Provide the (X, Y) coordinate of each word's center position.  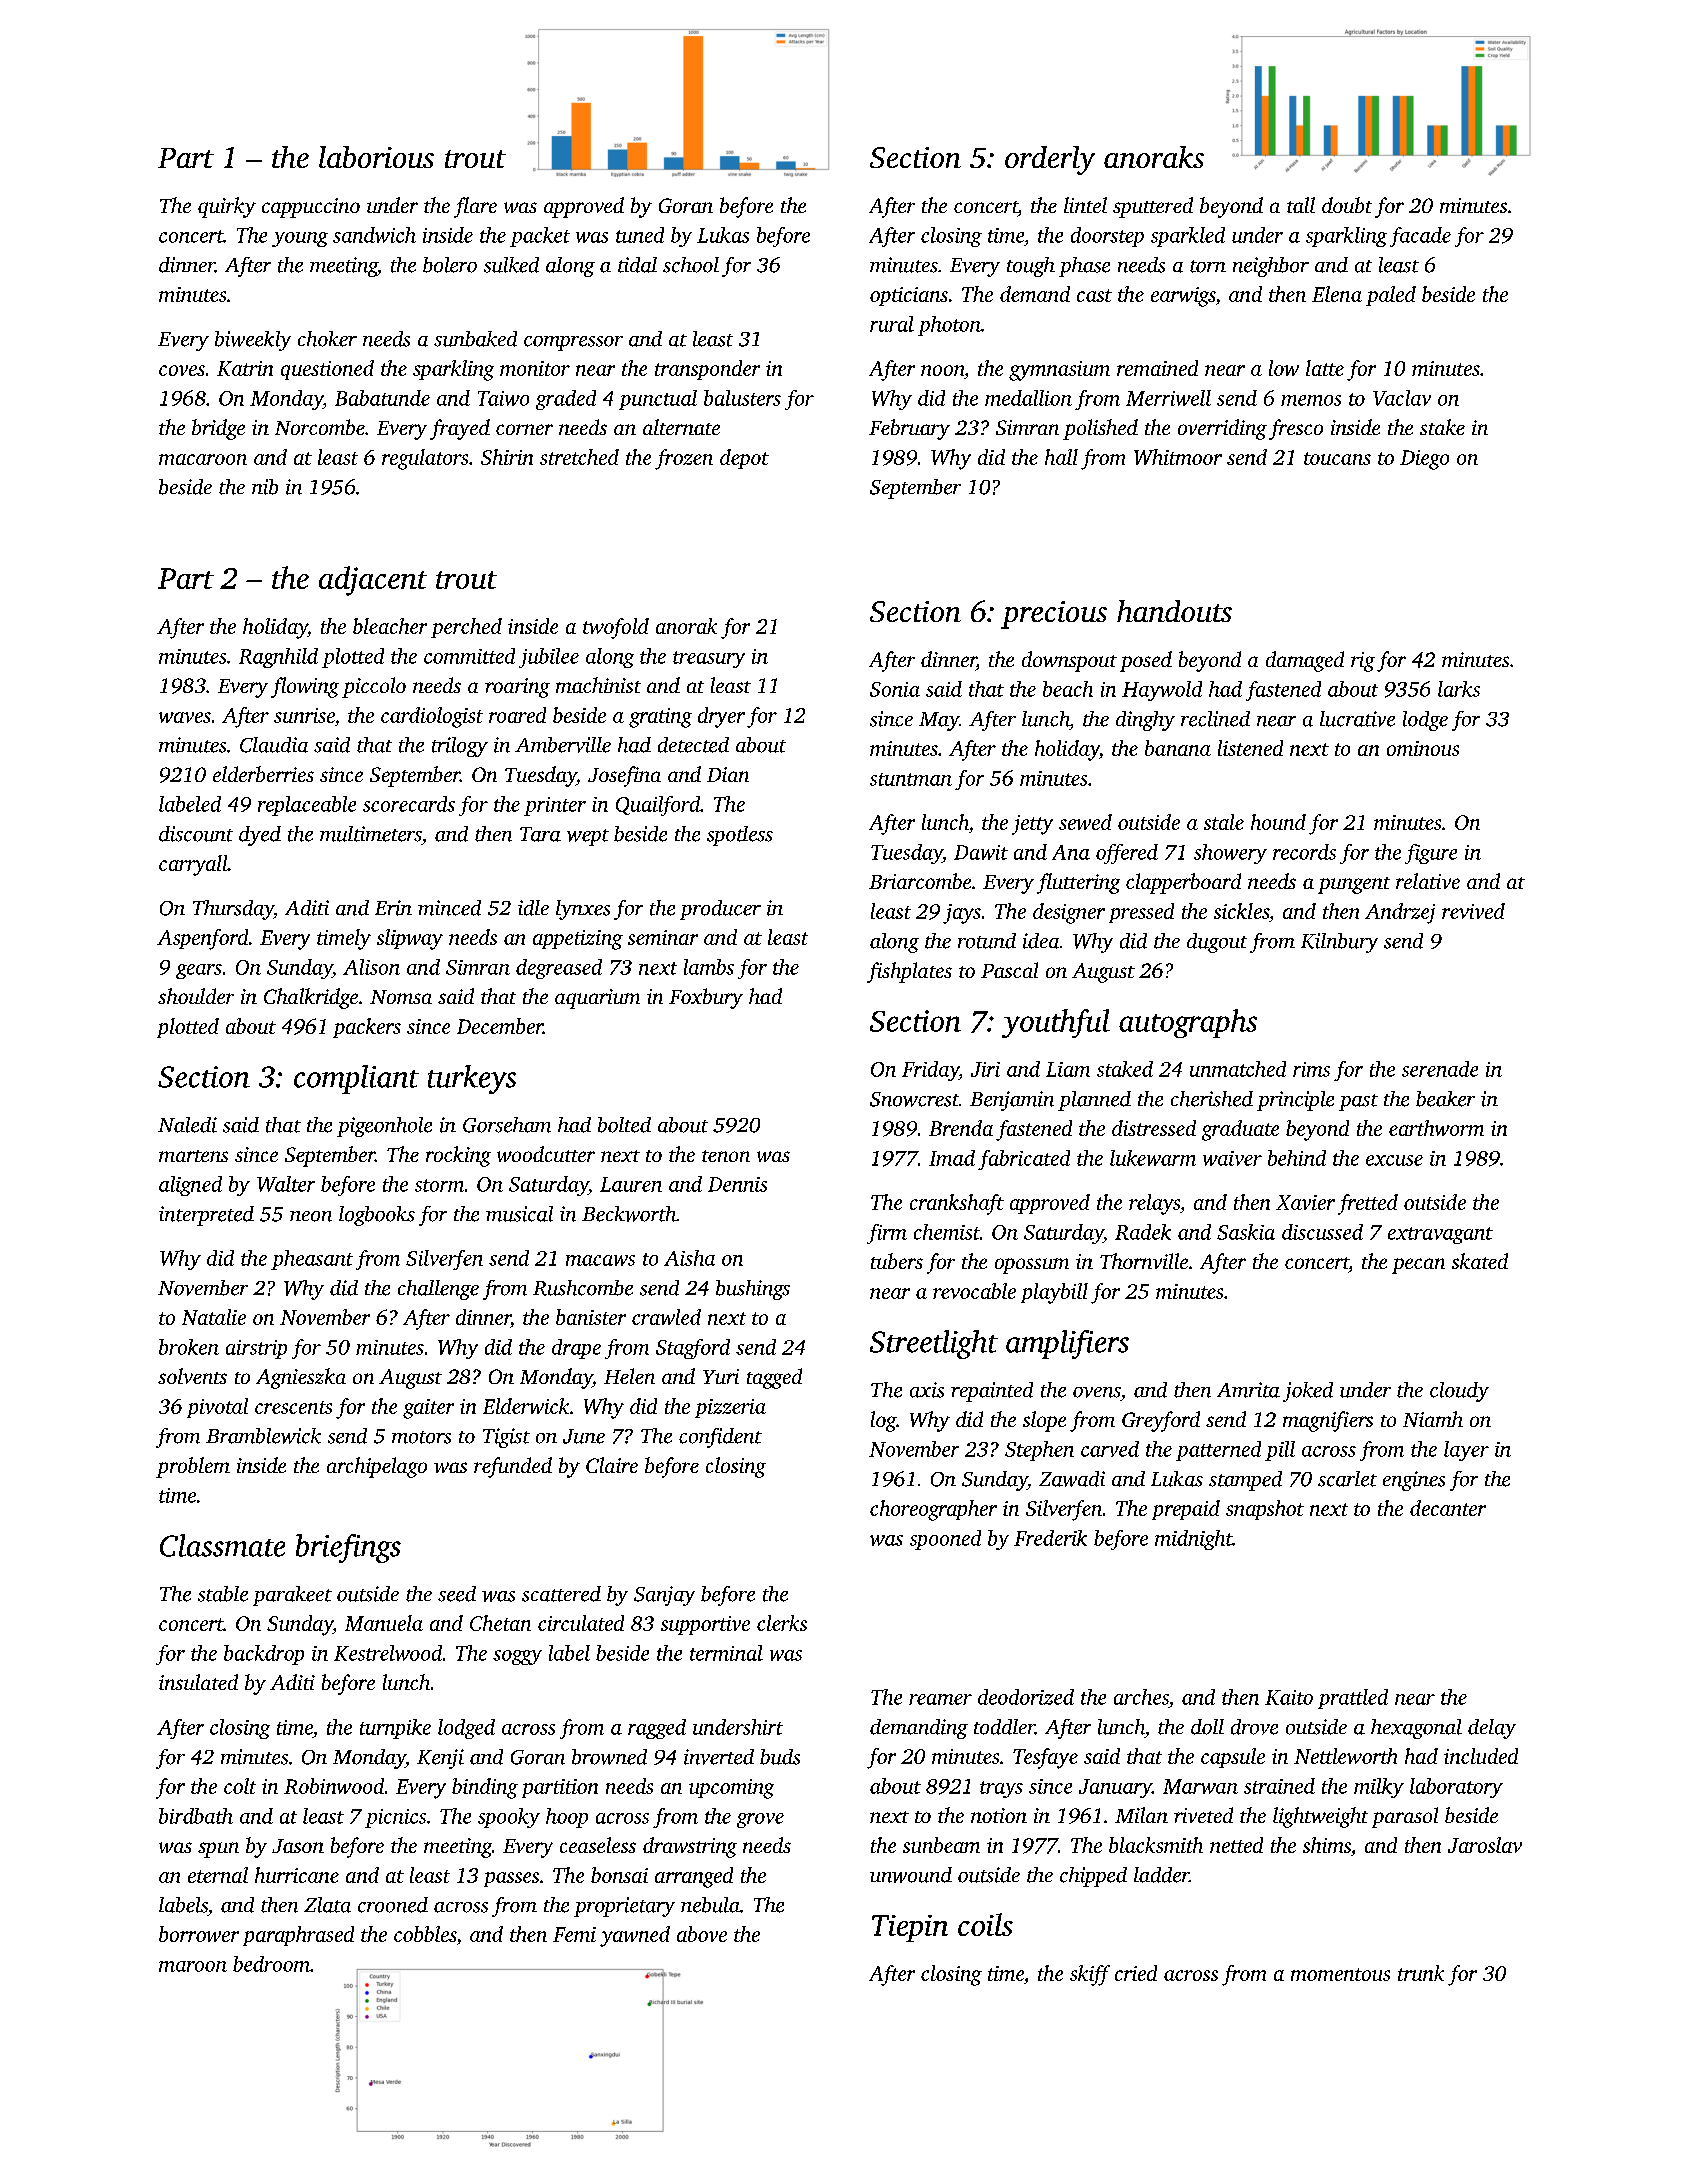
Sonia (895, 689)
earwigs (1183, 297)
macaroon (203, 459)
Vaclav (1402, 398)
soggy (517, 1657)
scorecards (409, 804)
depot (744, 459)
